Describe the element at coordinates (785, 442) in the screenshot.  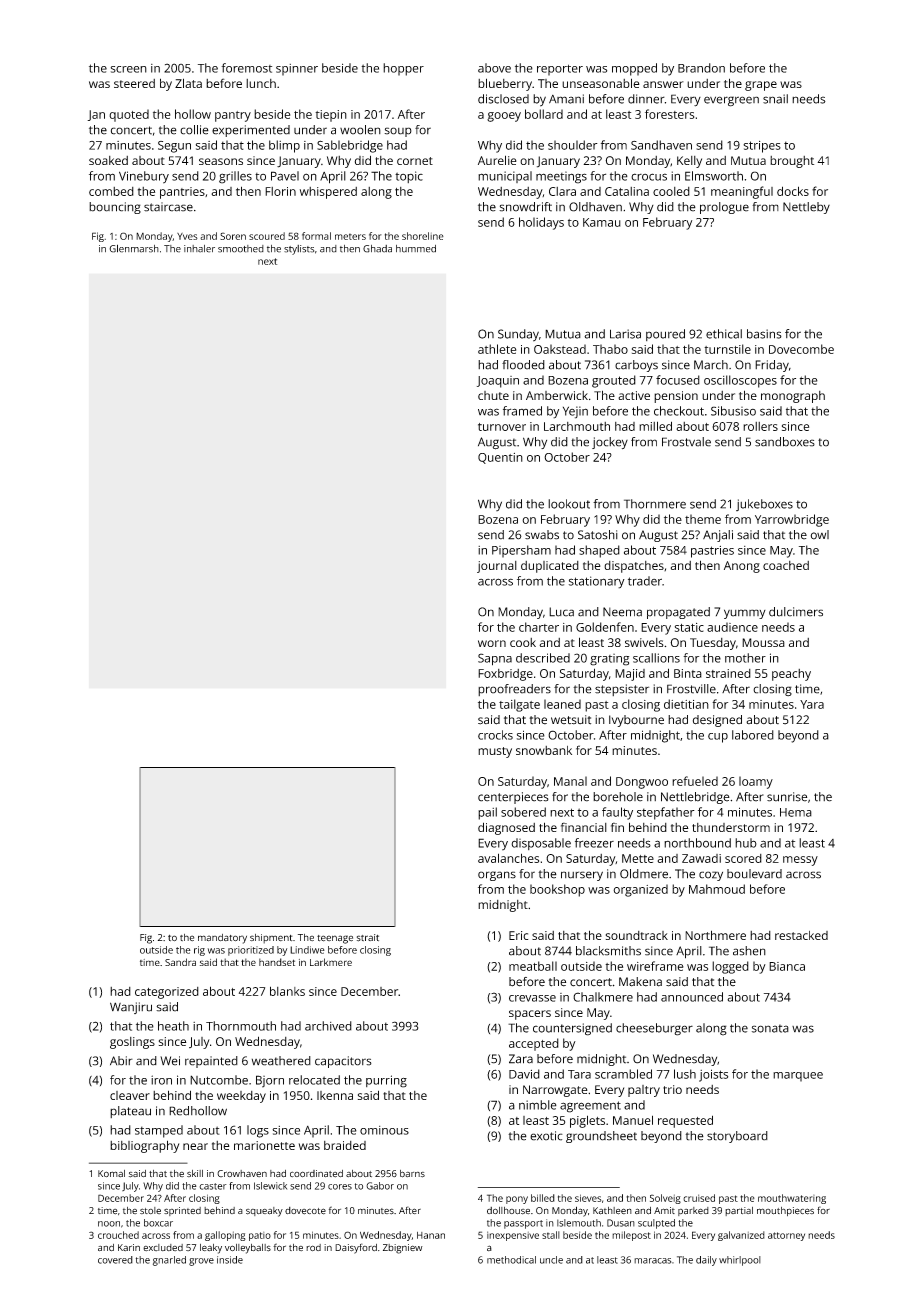
I see `sandboxes` at that location.
